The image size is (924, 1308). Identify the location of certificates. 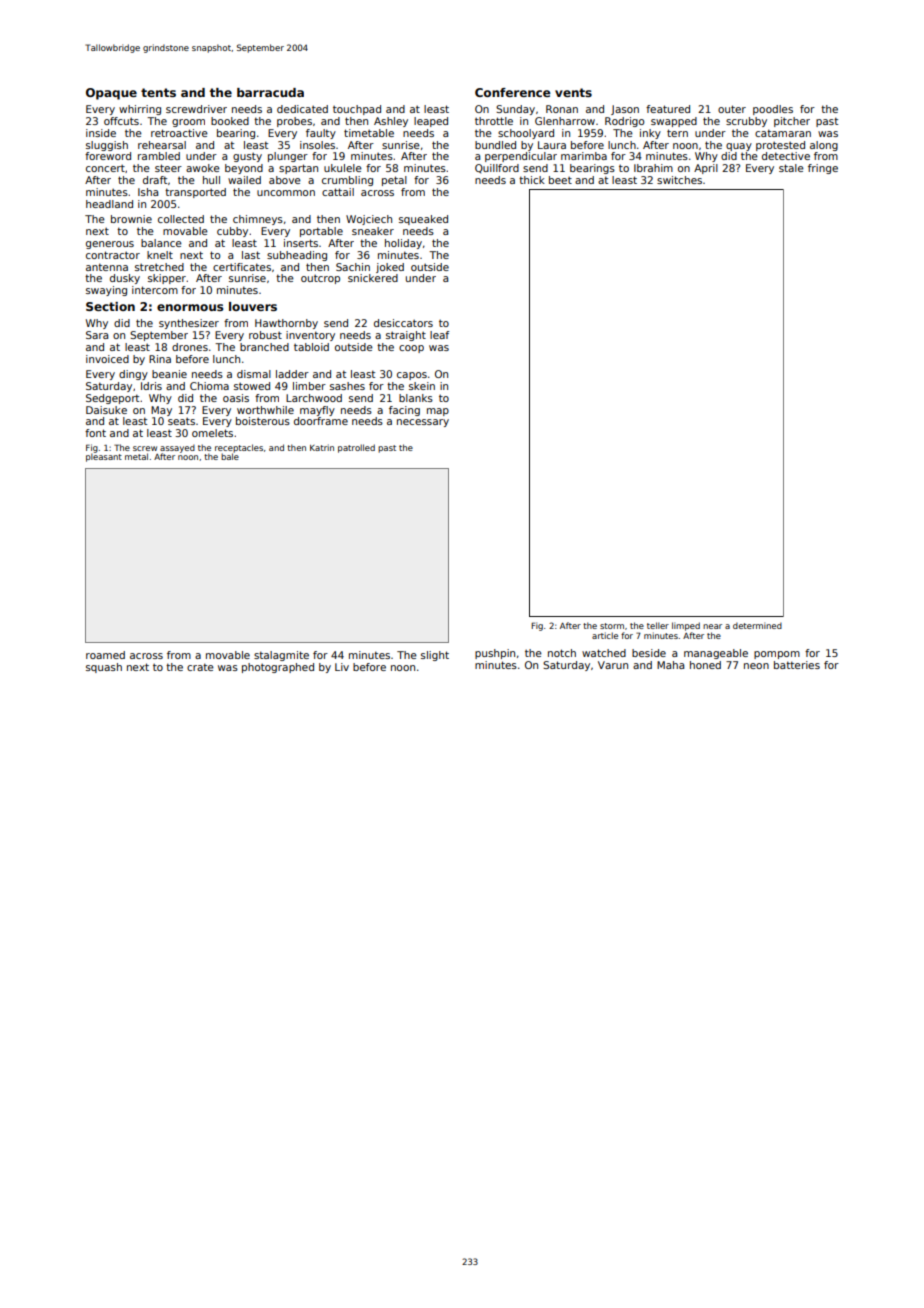
(242, 267).
